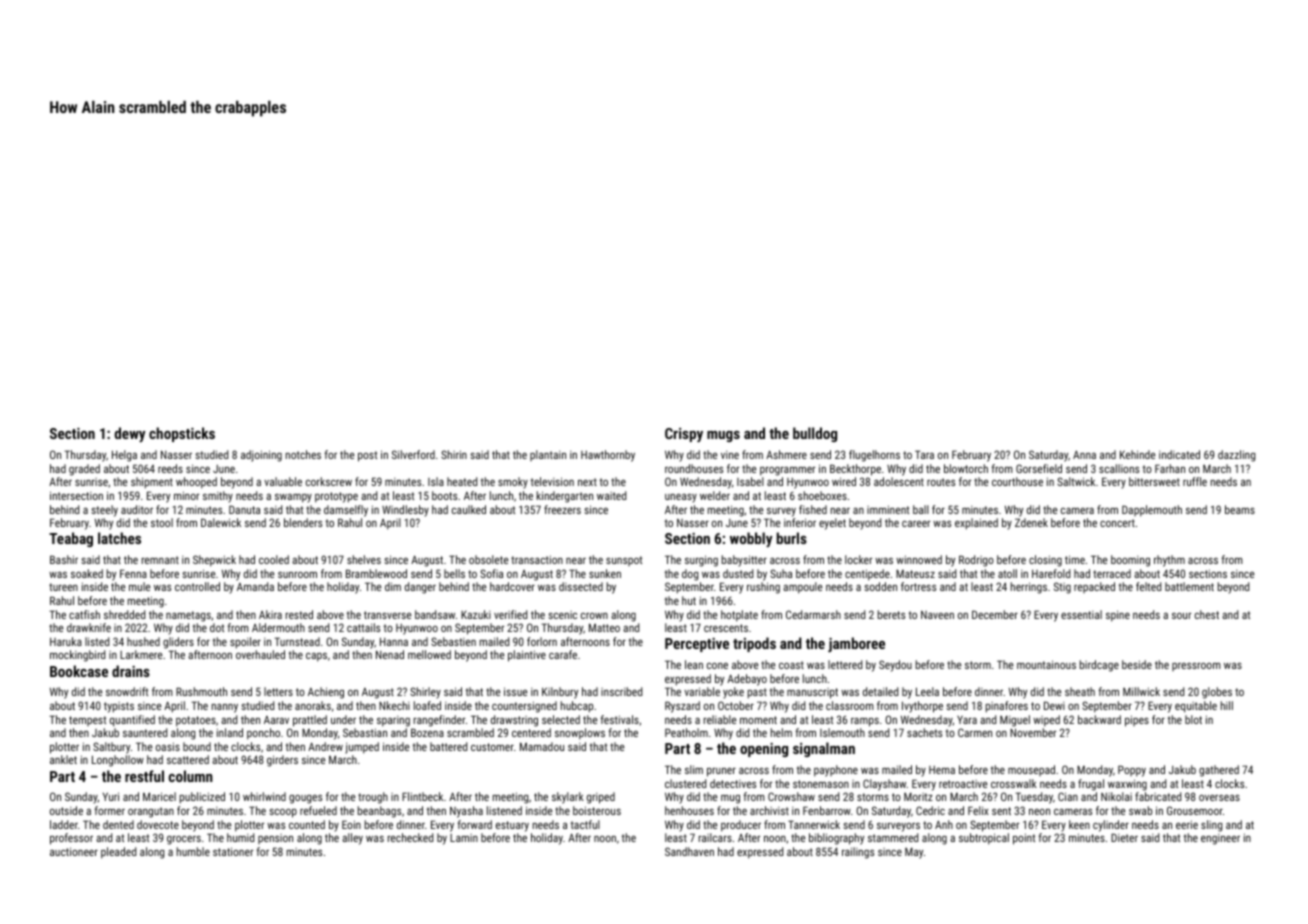  I want to click on hill, so click(1227, 705).
